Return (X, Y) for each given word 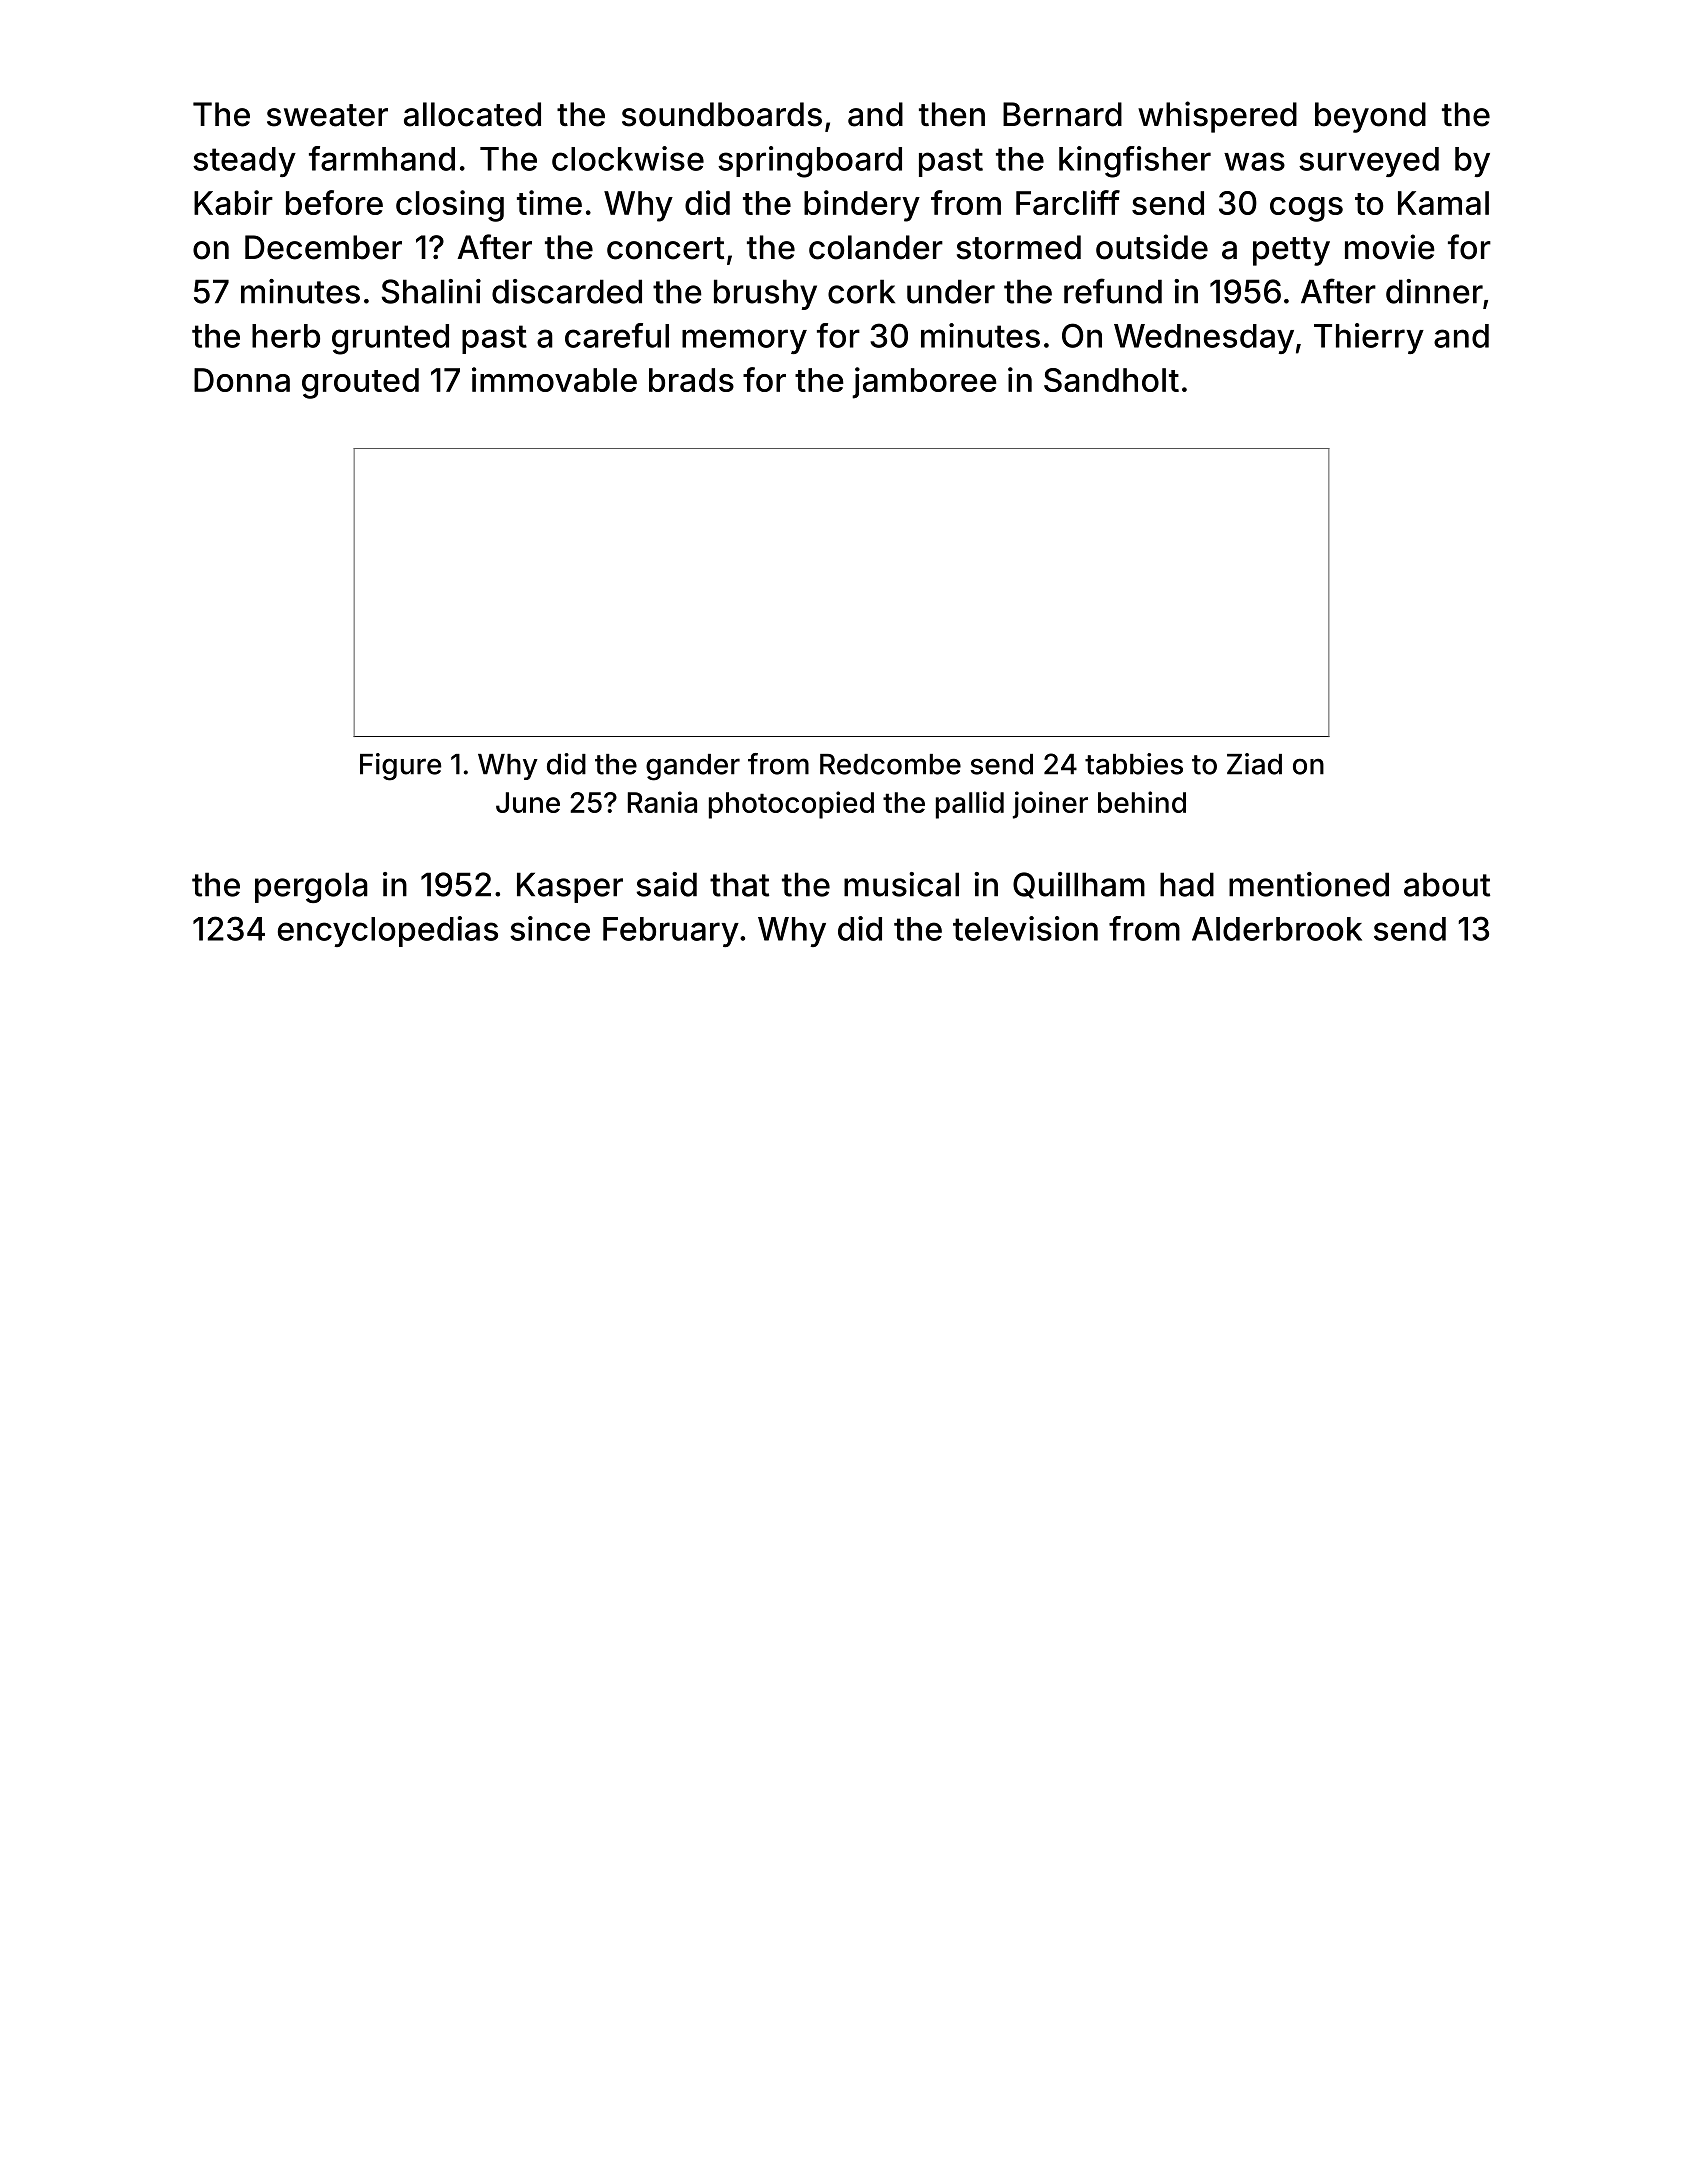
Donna (242, 380)
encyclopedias (388, 931)
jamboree (924, 383)
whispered (1217, 117)
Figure (400, 767)
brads (691, 380)
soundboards (722, 114)
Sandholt (1111, 380)
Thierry (1369, 338)
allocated (472, 114)
